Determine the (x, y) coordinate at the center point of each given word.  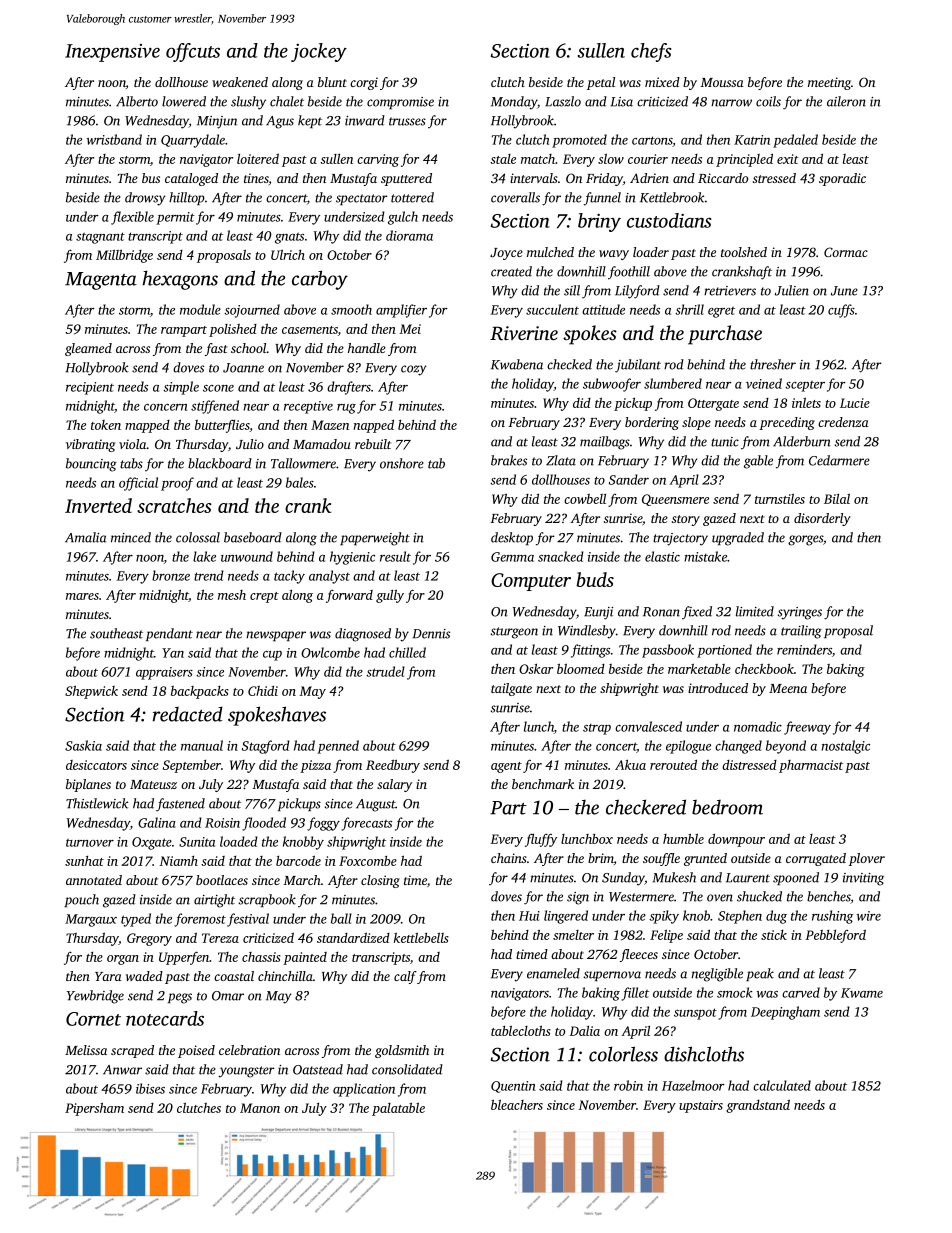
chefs (651, 52)
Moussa (722, 82)
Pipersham (94, 1109)
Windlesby (587, 632)
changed (738, 747)
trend (209, 575)
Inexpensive (112, 53)
